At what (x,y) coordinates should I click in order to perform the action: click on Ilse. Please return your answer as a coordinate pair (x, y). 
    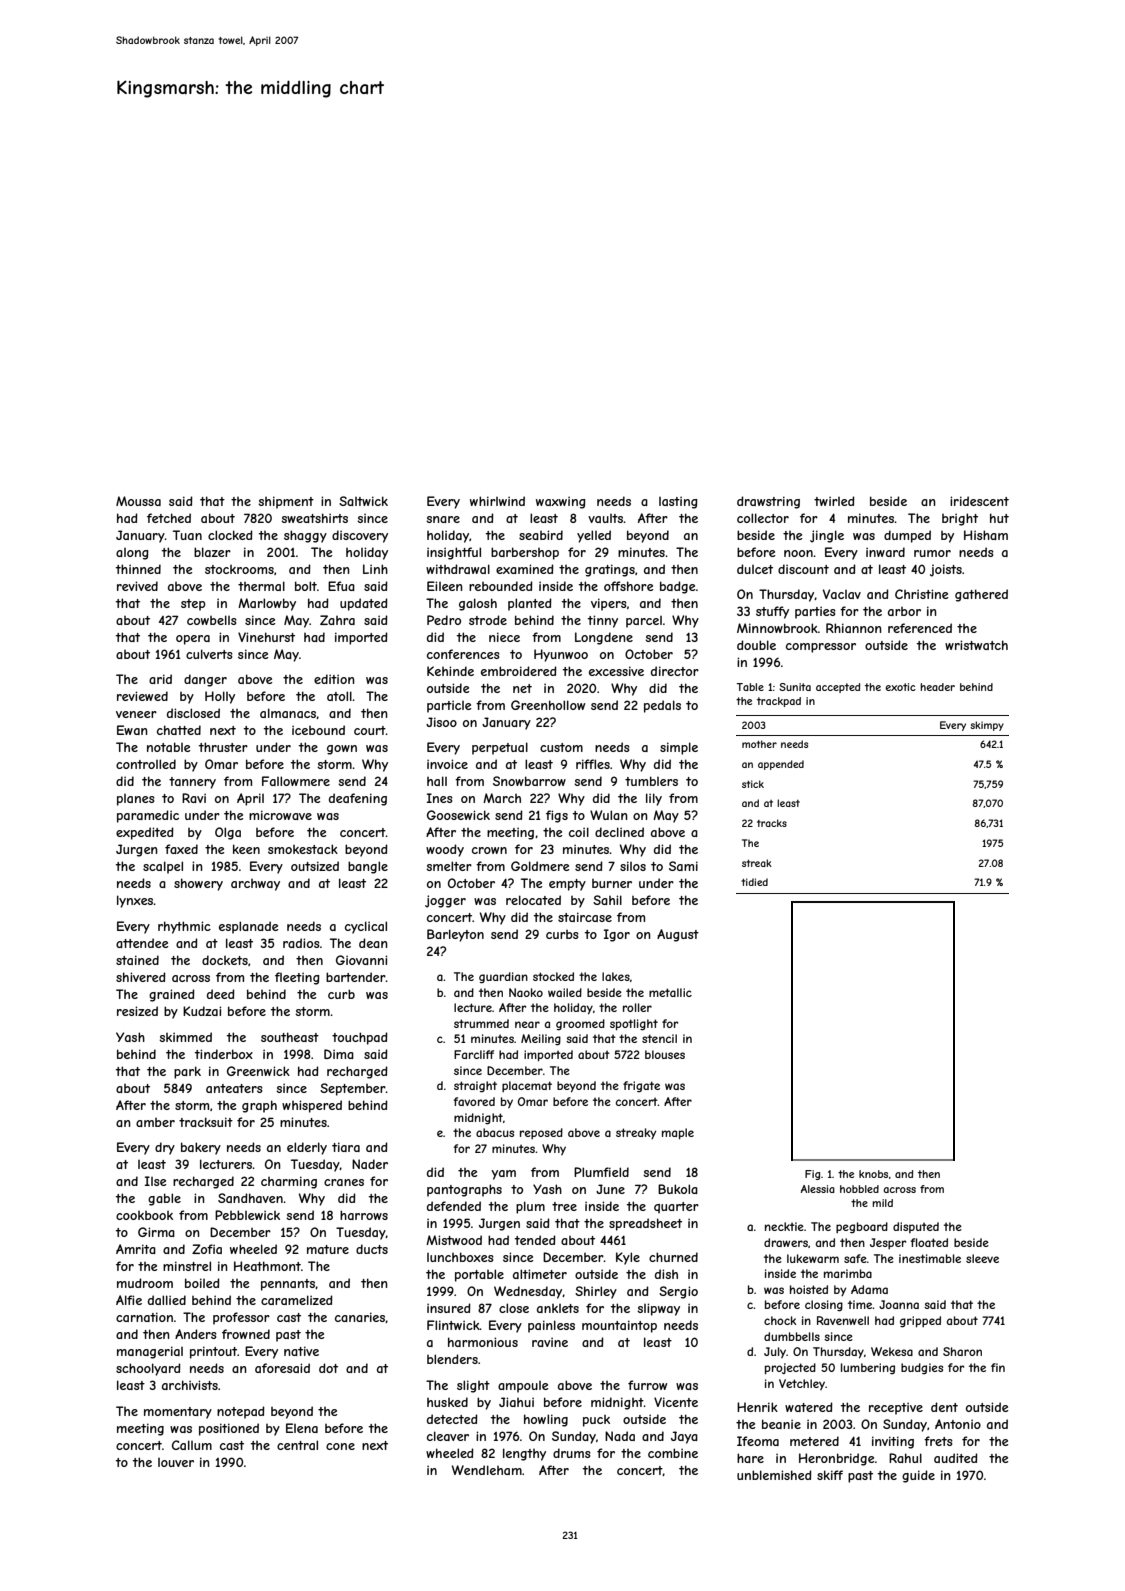
    Looking at the image, I should click on (156, 1181).
